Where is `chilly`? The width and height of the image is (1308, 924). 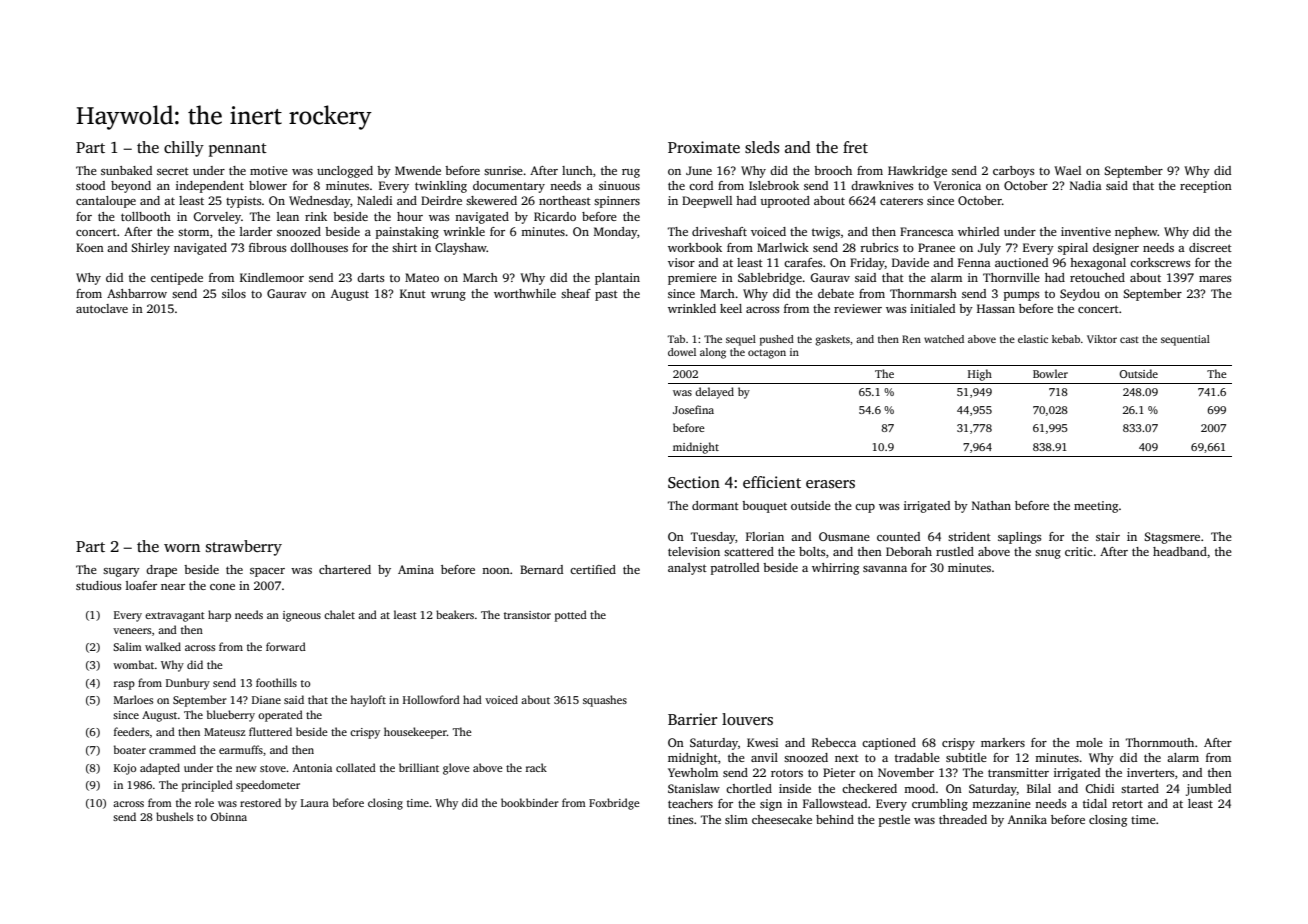 chilly is located at coordinates (184, 149).
